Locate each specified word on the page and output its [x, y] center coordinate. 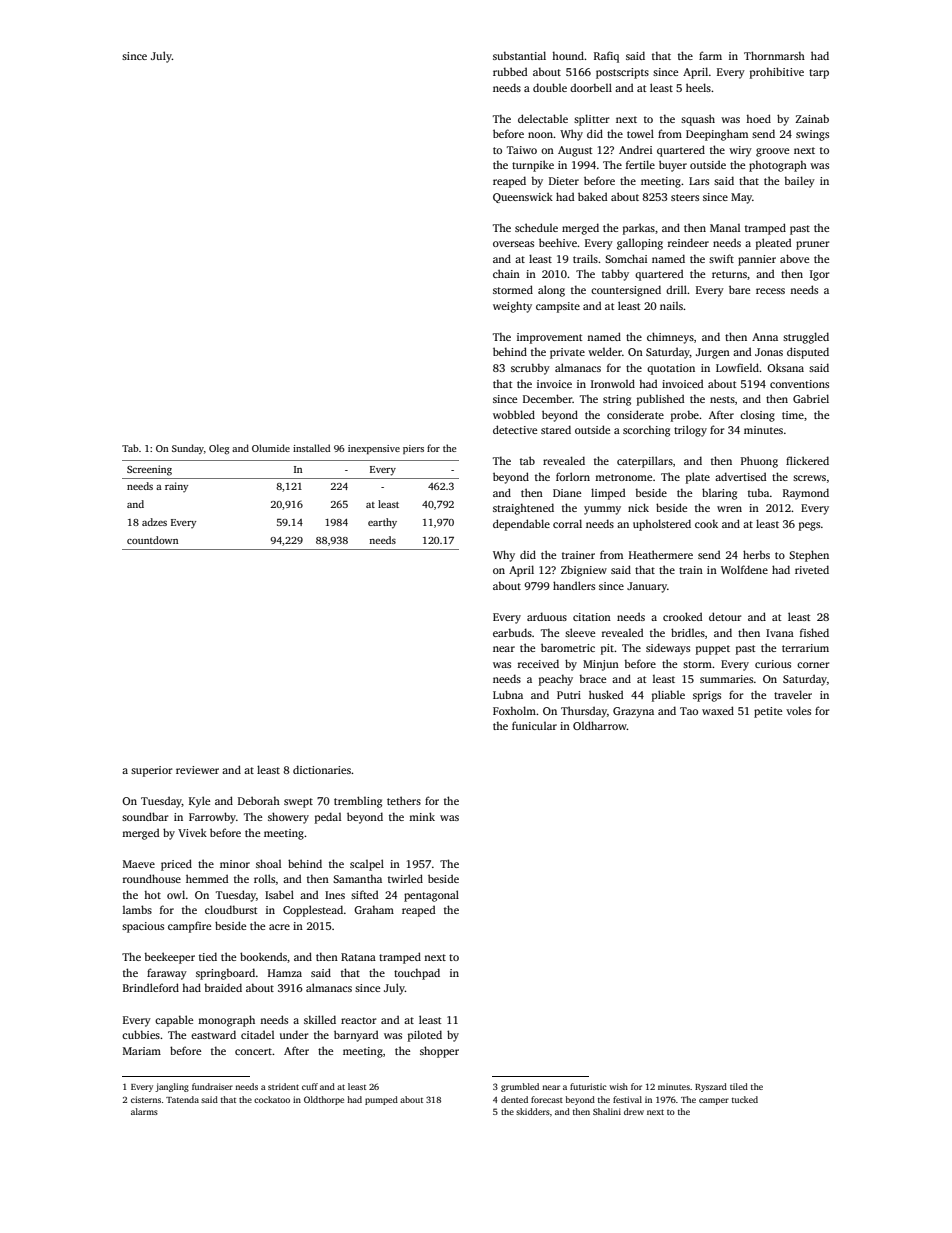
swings [812, 135]
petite [768, 712]
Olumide [271, 448]
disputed [808, 353]
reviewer [197, 770]
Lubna [508, 694]
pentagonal [431, 896]
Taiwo [522, 150]
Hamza [285, 973]
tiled [739, 1086]
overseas [513, 244]
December [547, 398]
